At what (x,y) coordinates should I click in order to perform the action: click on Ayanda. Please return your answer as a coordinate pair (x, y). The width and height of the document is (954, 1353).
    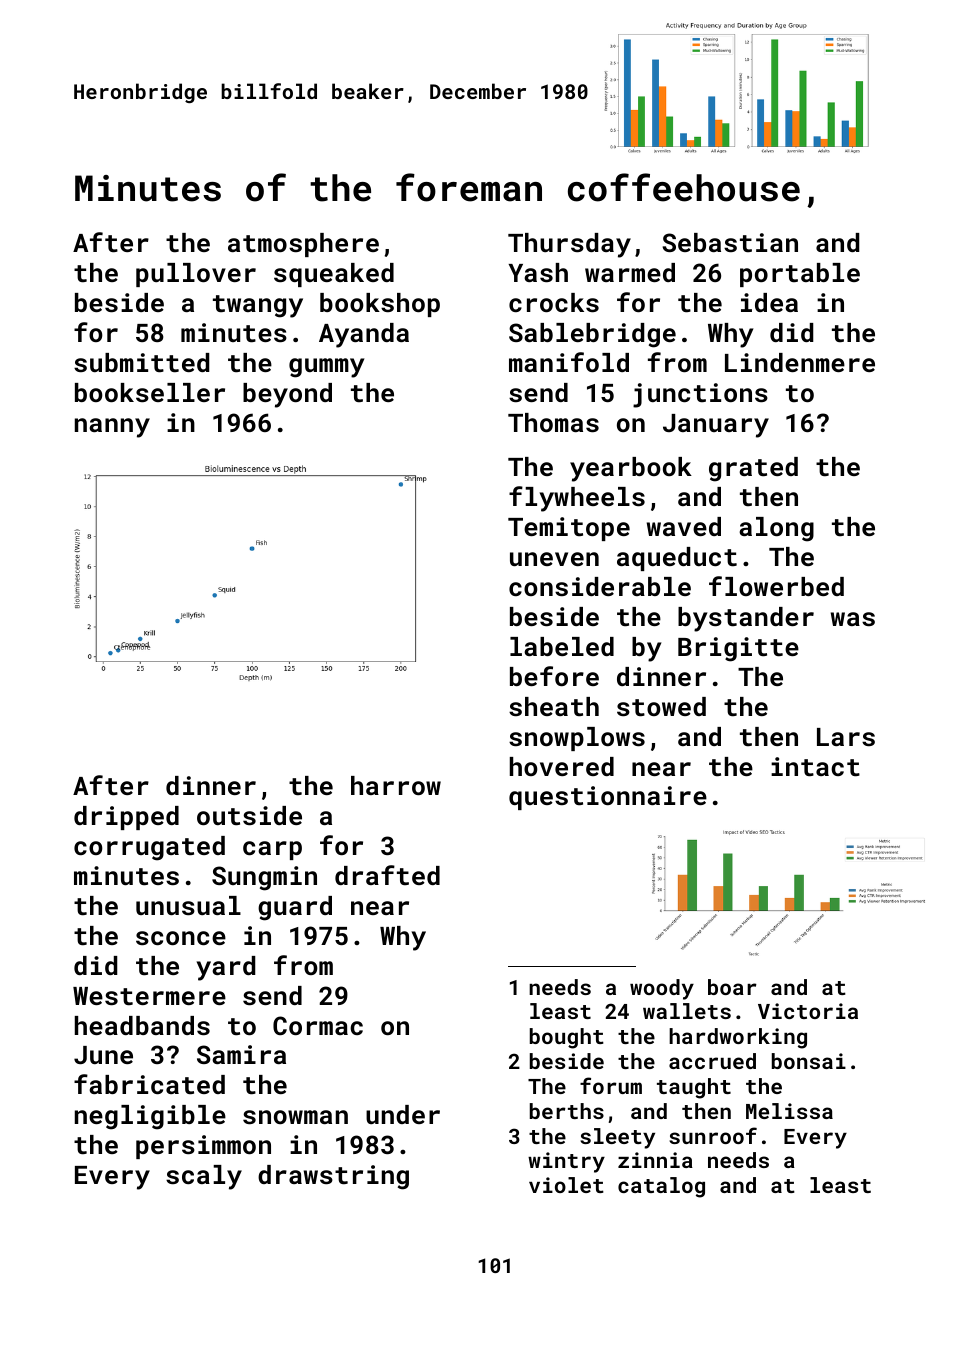
    Looking at the image, I should click on (364, 335).
